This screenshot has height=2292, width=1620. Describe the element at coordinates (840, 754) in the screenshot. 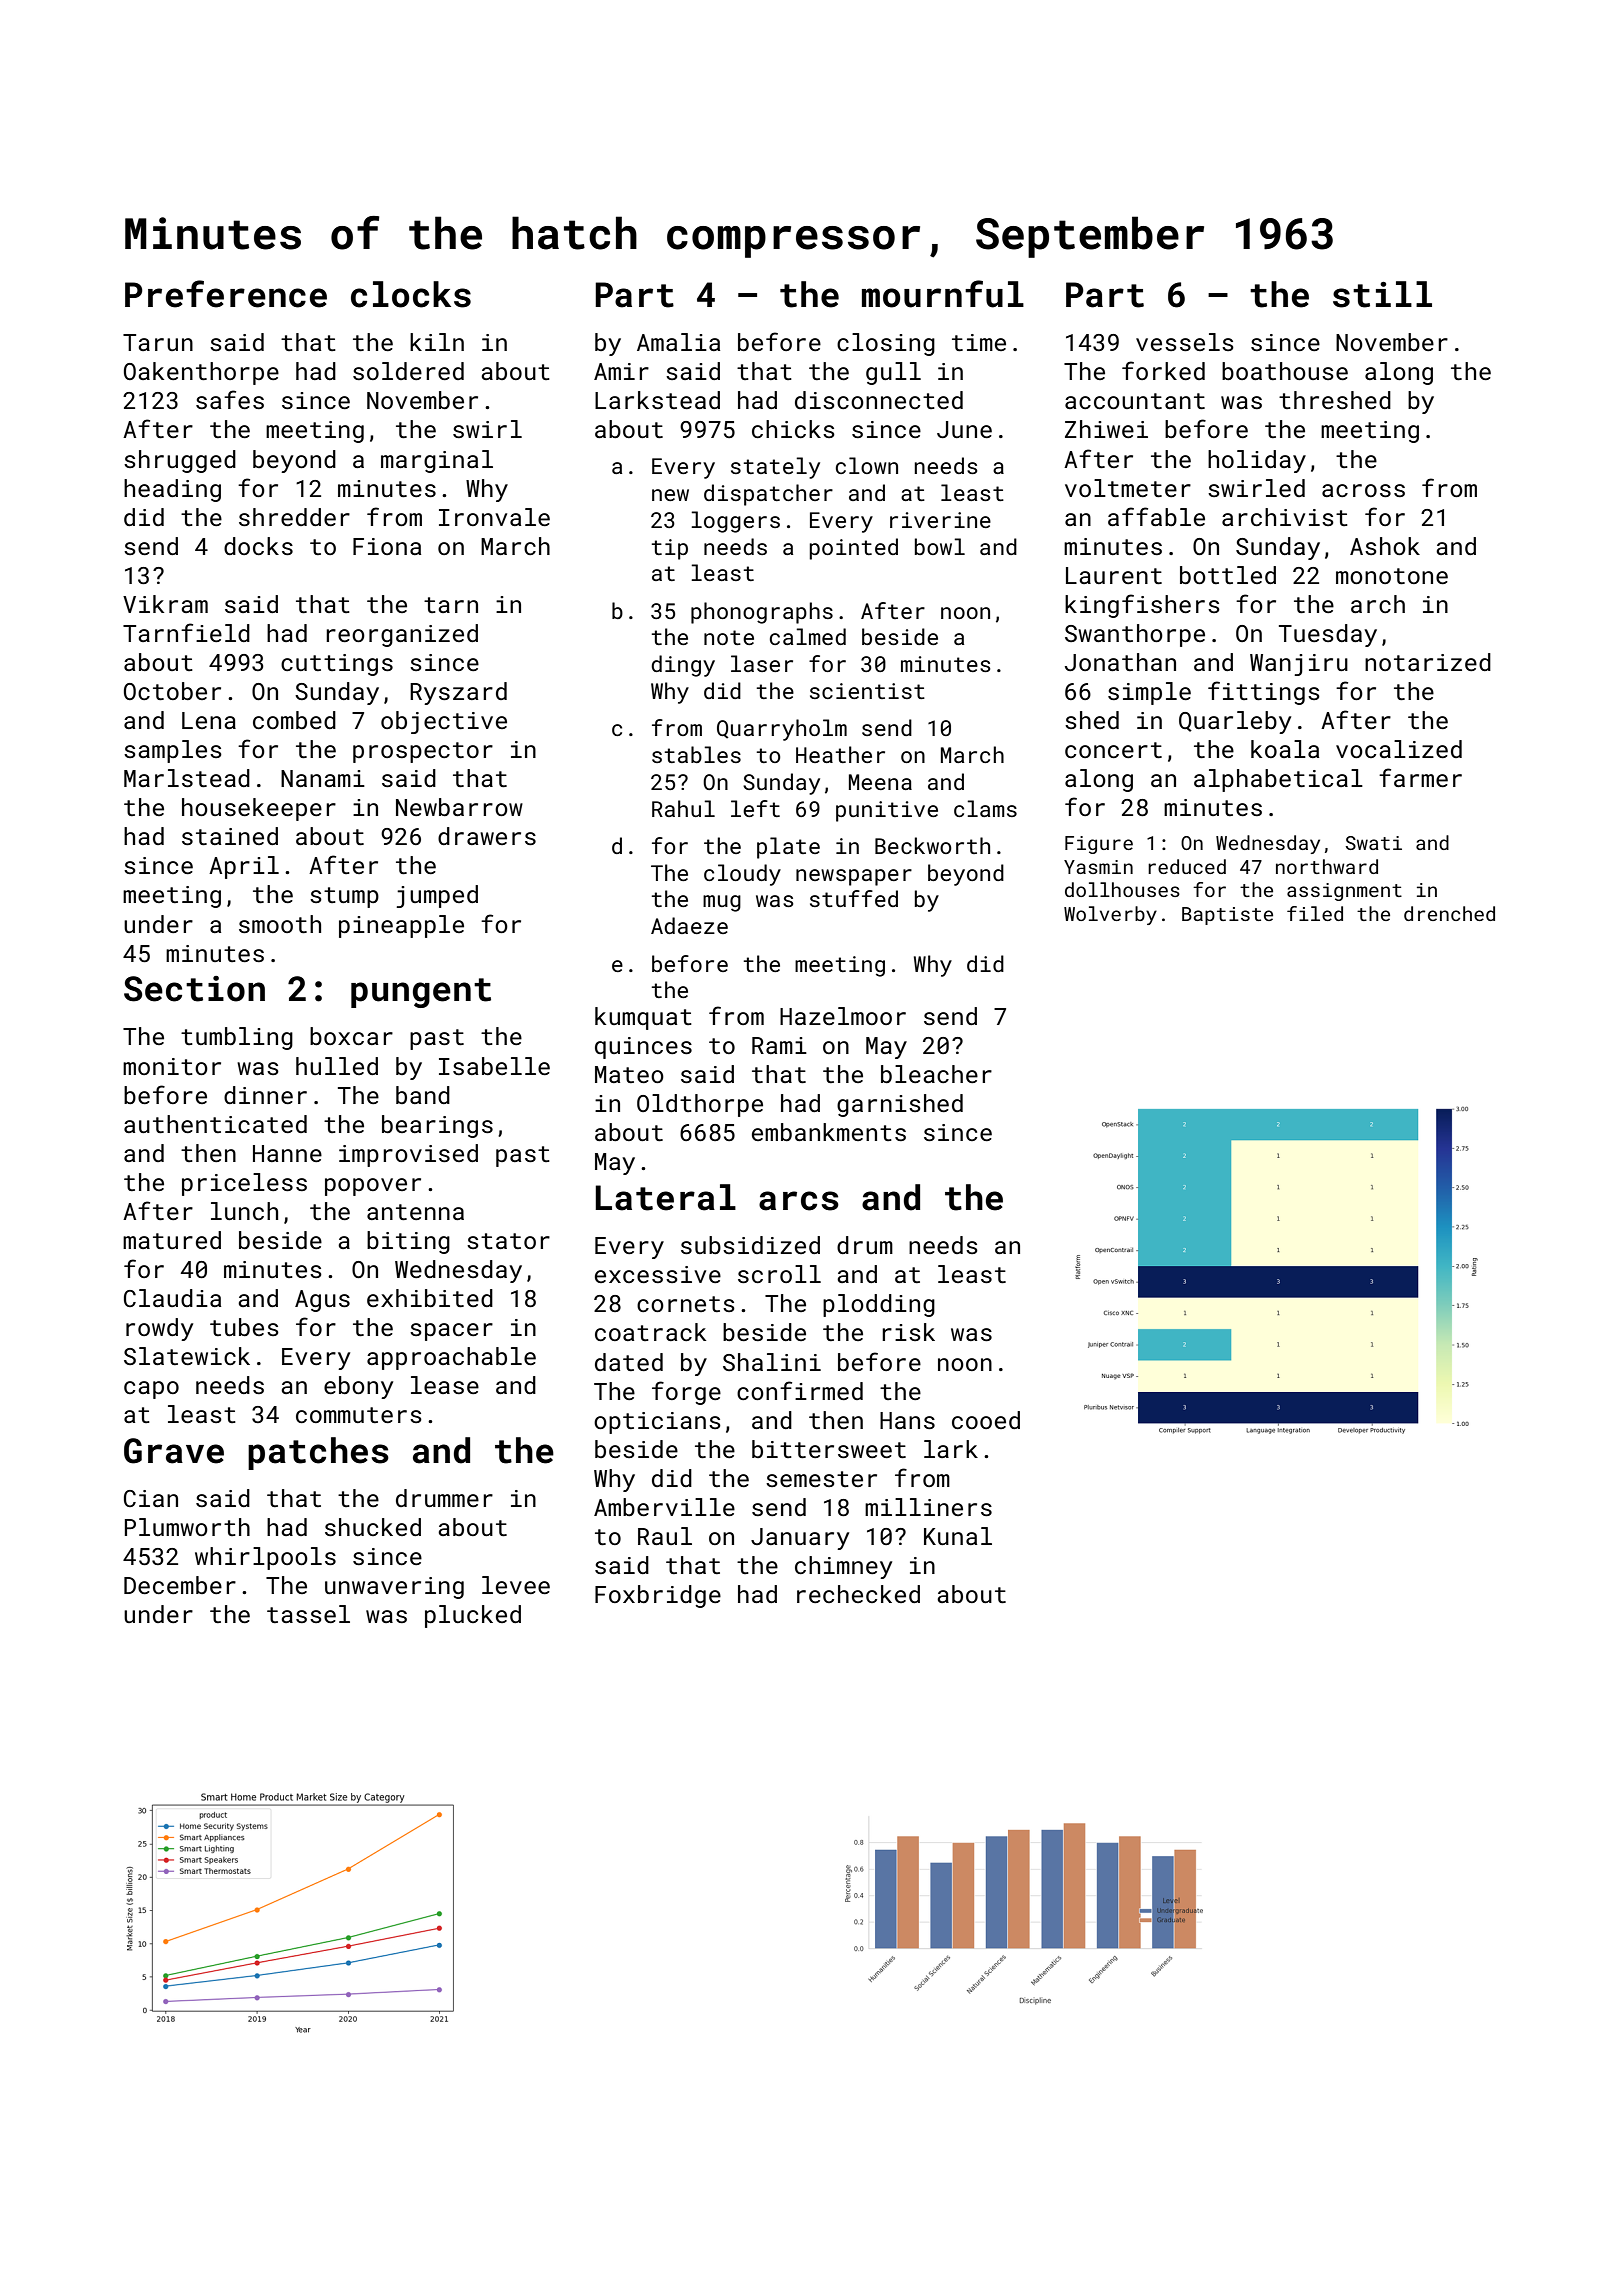

I see `Heather` at that location.
